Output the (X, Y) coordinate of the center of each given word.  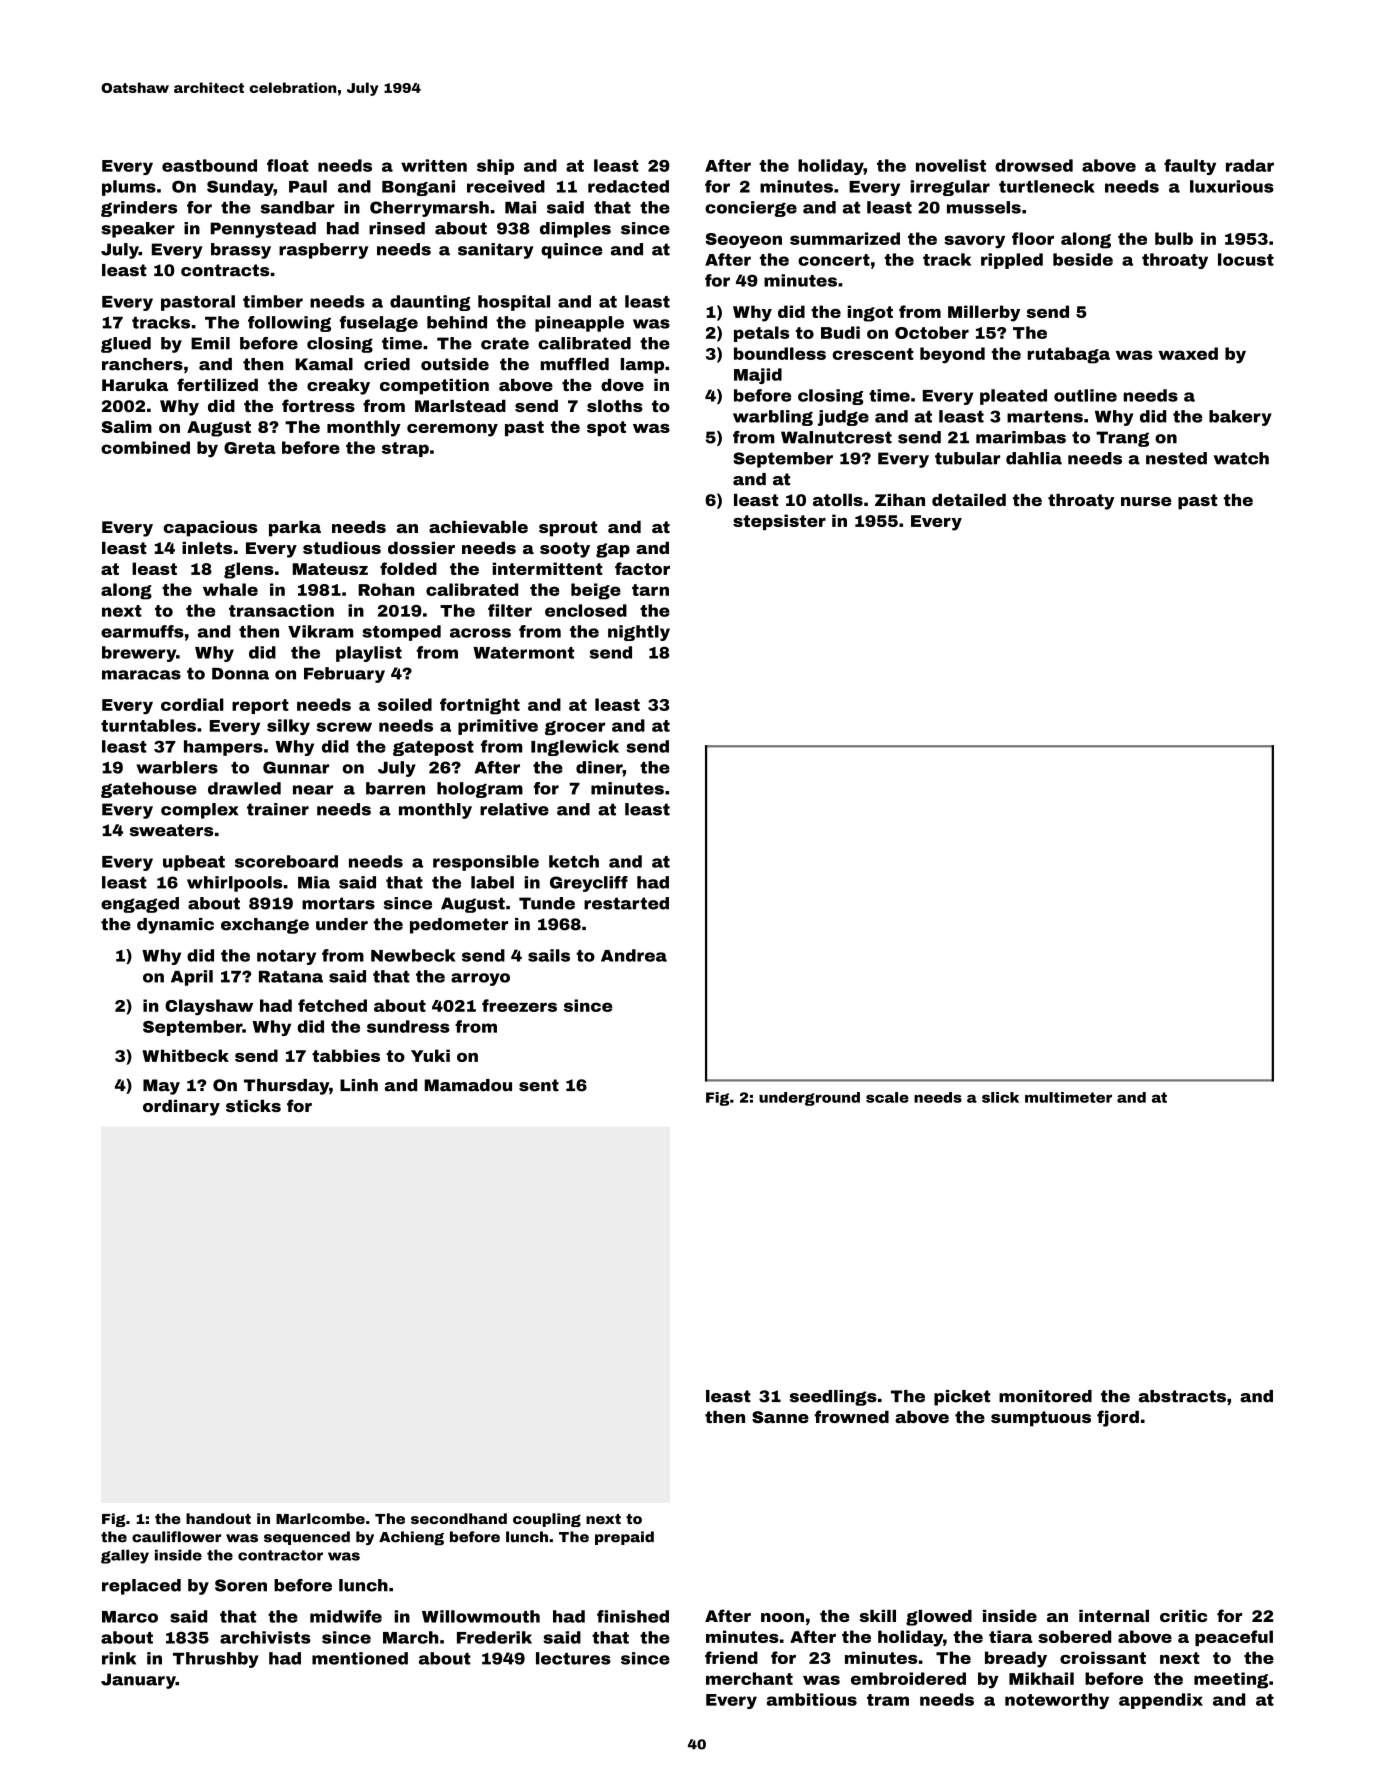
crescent (873, 354)
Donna (240, 674)
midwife (346, 1616)
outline (1085, 395)
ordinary (181, 1108)
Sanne (780, 1417)
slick (1000, 1097)
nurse (1146, 501)
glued (126, 345)
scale (887, 1097)
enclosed (586, 610)
